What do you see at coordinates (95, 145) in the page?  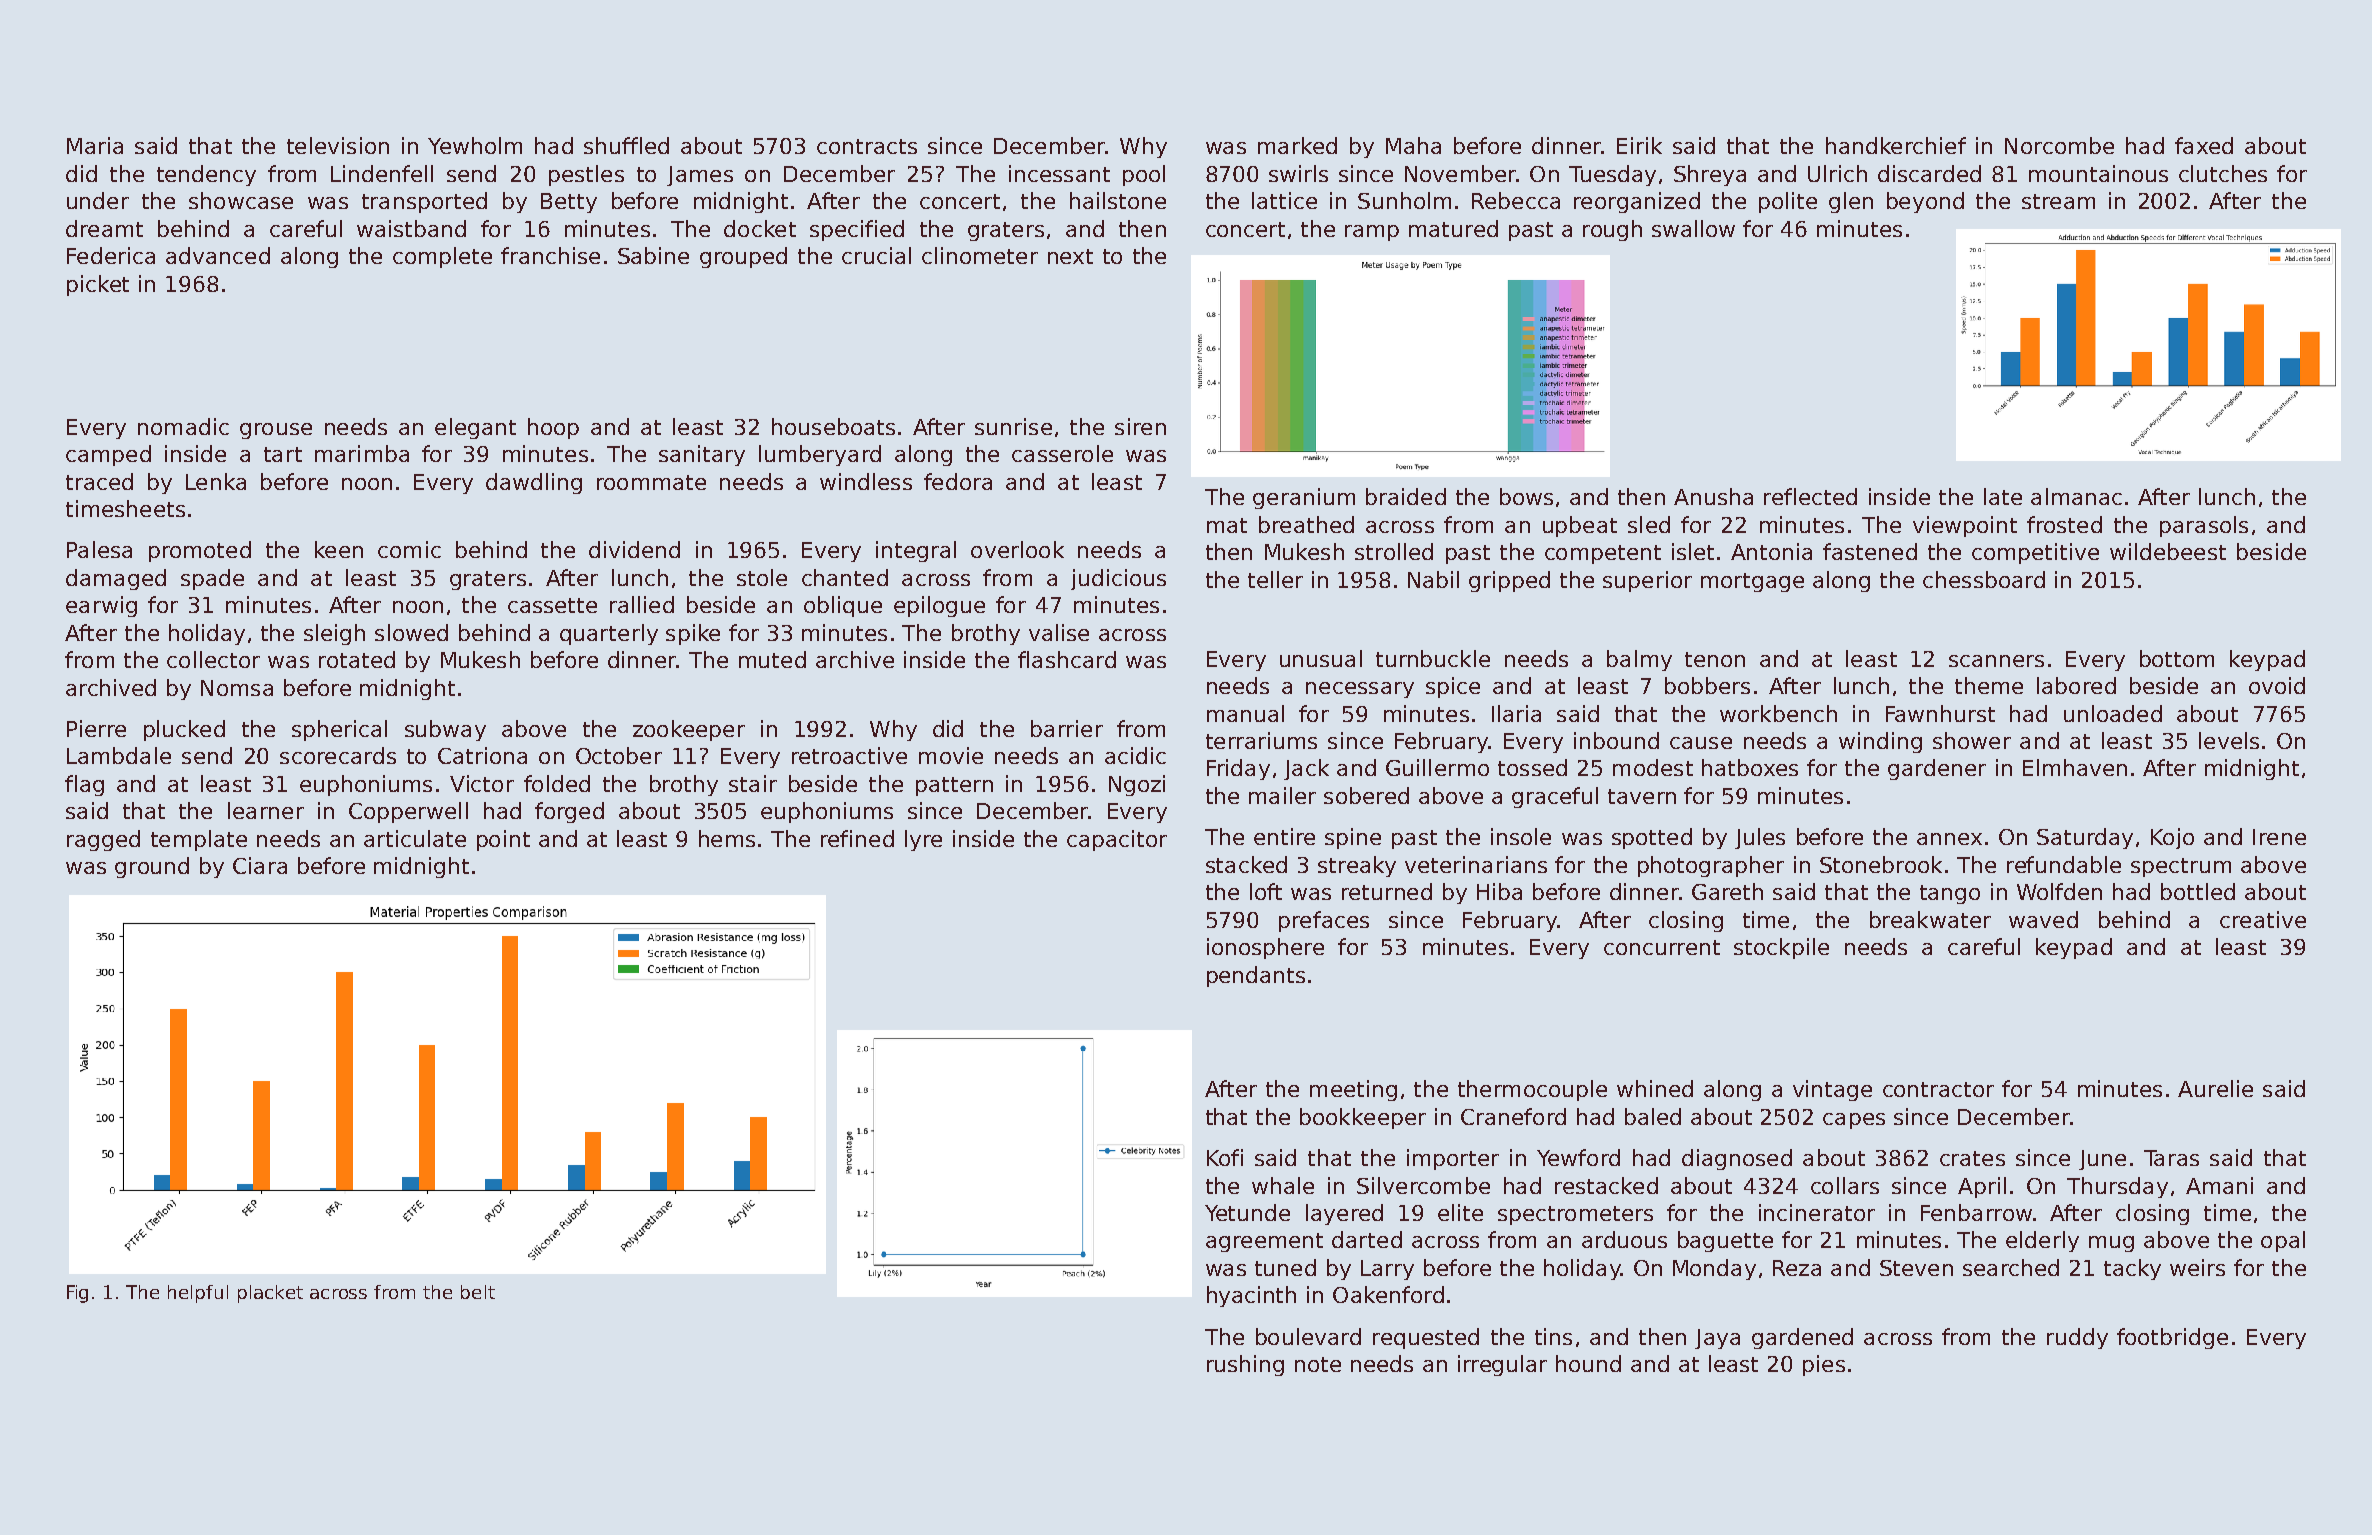 I see `Maria` at bounding box center [95, 145].
